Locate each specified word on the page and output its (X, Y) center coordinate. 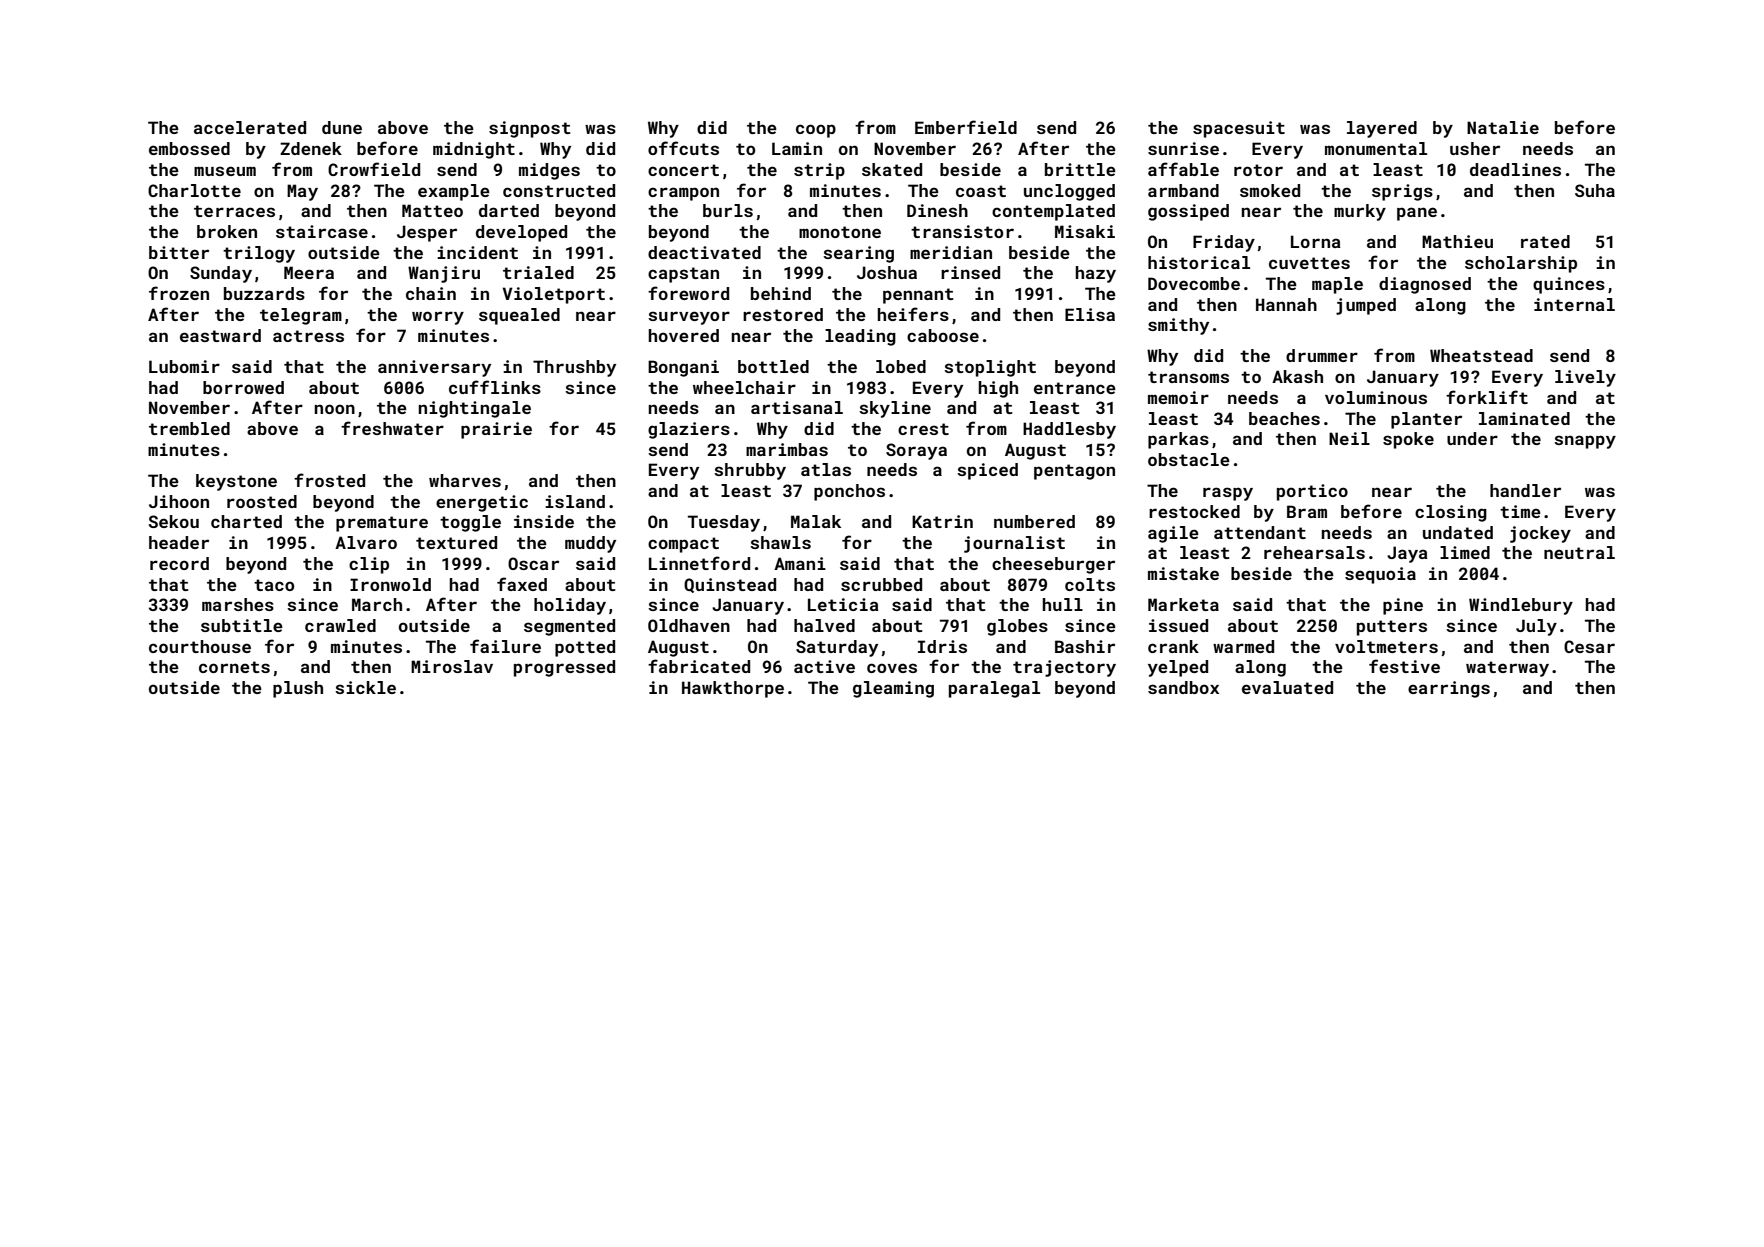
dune (342, 127)
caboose (943, 335)
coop (816, 131)
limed (1465, 552)
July (1536, 627)
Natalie (1503, 127)
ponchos (849, 492)
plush (298, 689)
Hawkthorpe (733, 689)
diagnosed (1425, 285)
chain (431, 293)
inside (544, 521)
